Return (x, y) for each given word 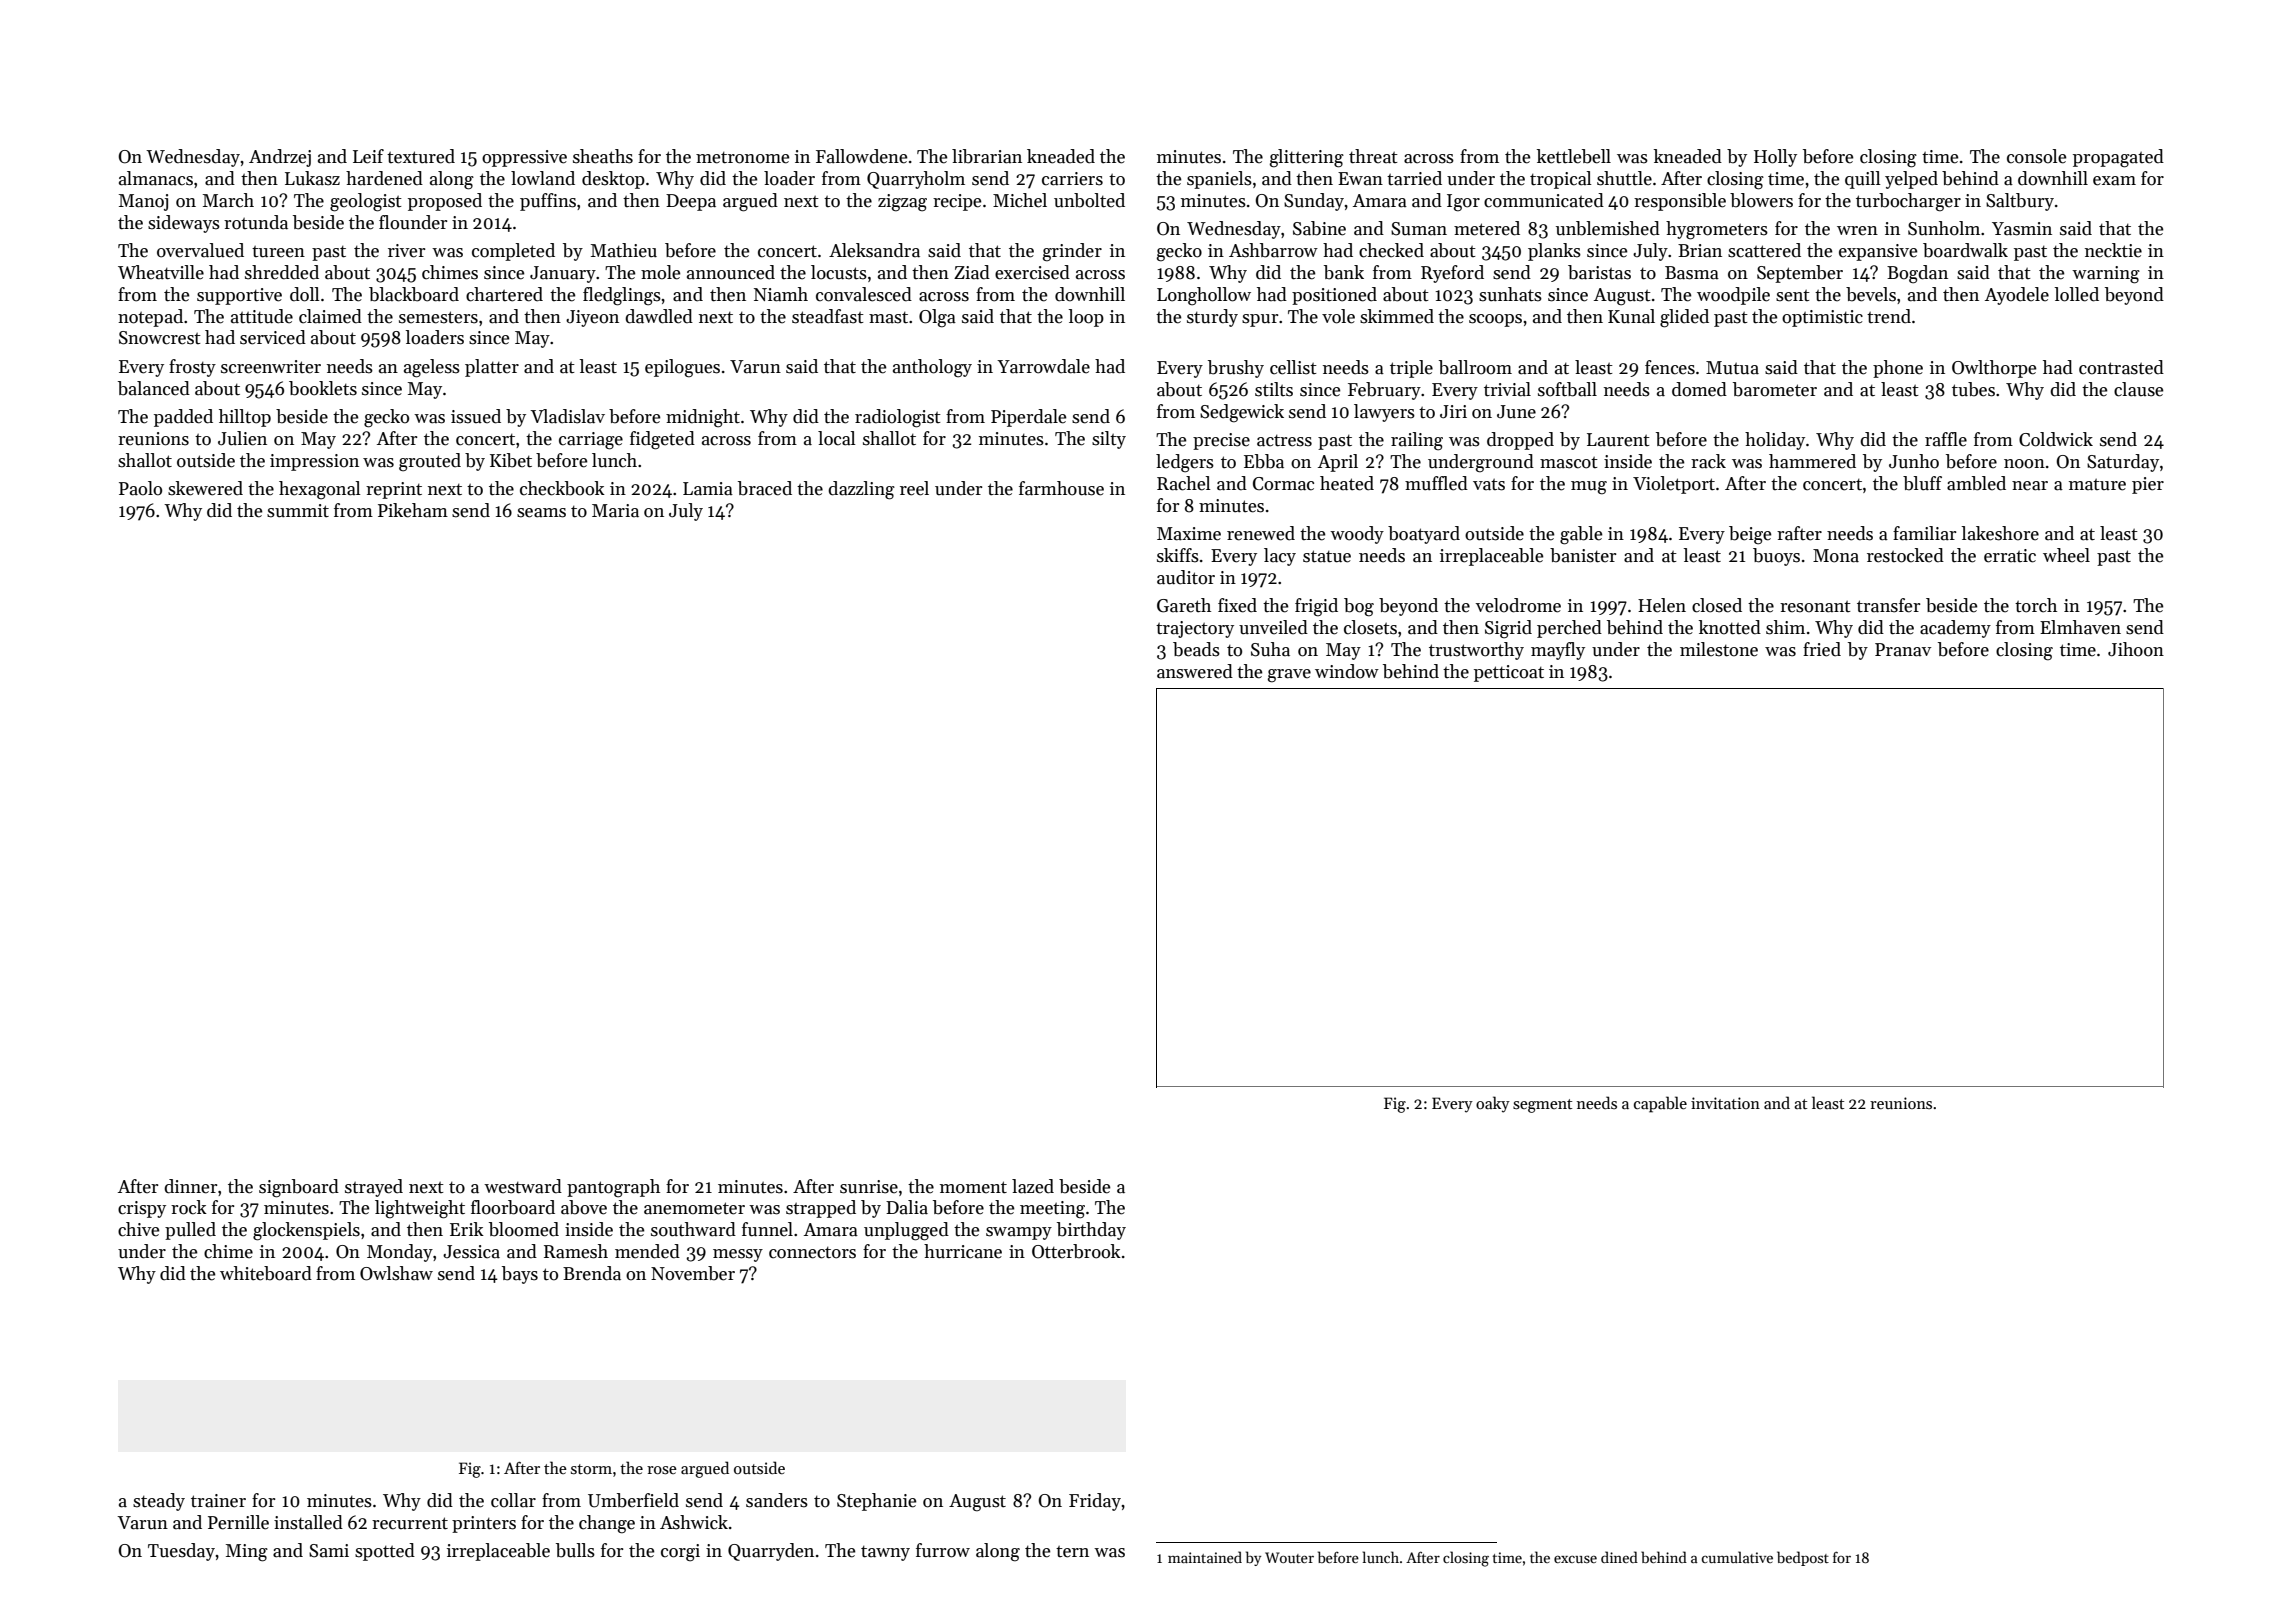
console (2036, 156)
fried (1822, 649)
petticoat (1509, 673)
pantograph (613, 1188)
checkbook (562, 488)
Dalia (907, 1207)
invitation (1725, 1103)
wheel (2066, 555)
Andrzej (280, 158)
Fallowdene (861, 156)
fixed (1237, 605)
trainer (218, 1501)
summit (298, 511)
